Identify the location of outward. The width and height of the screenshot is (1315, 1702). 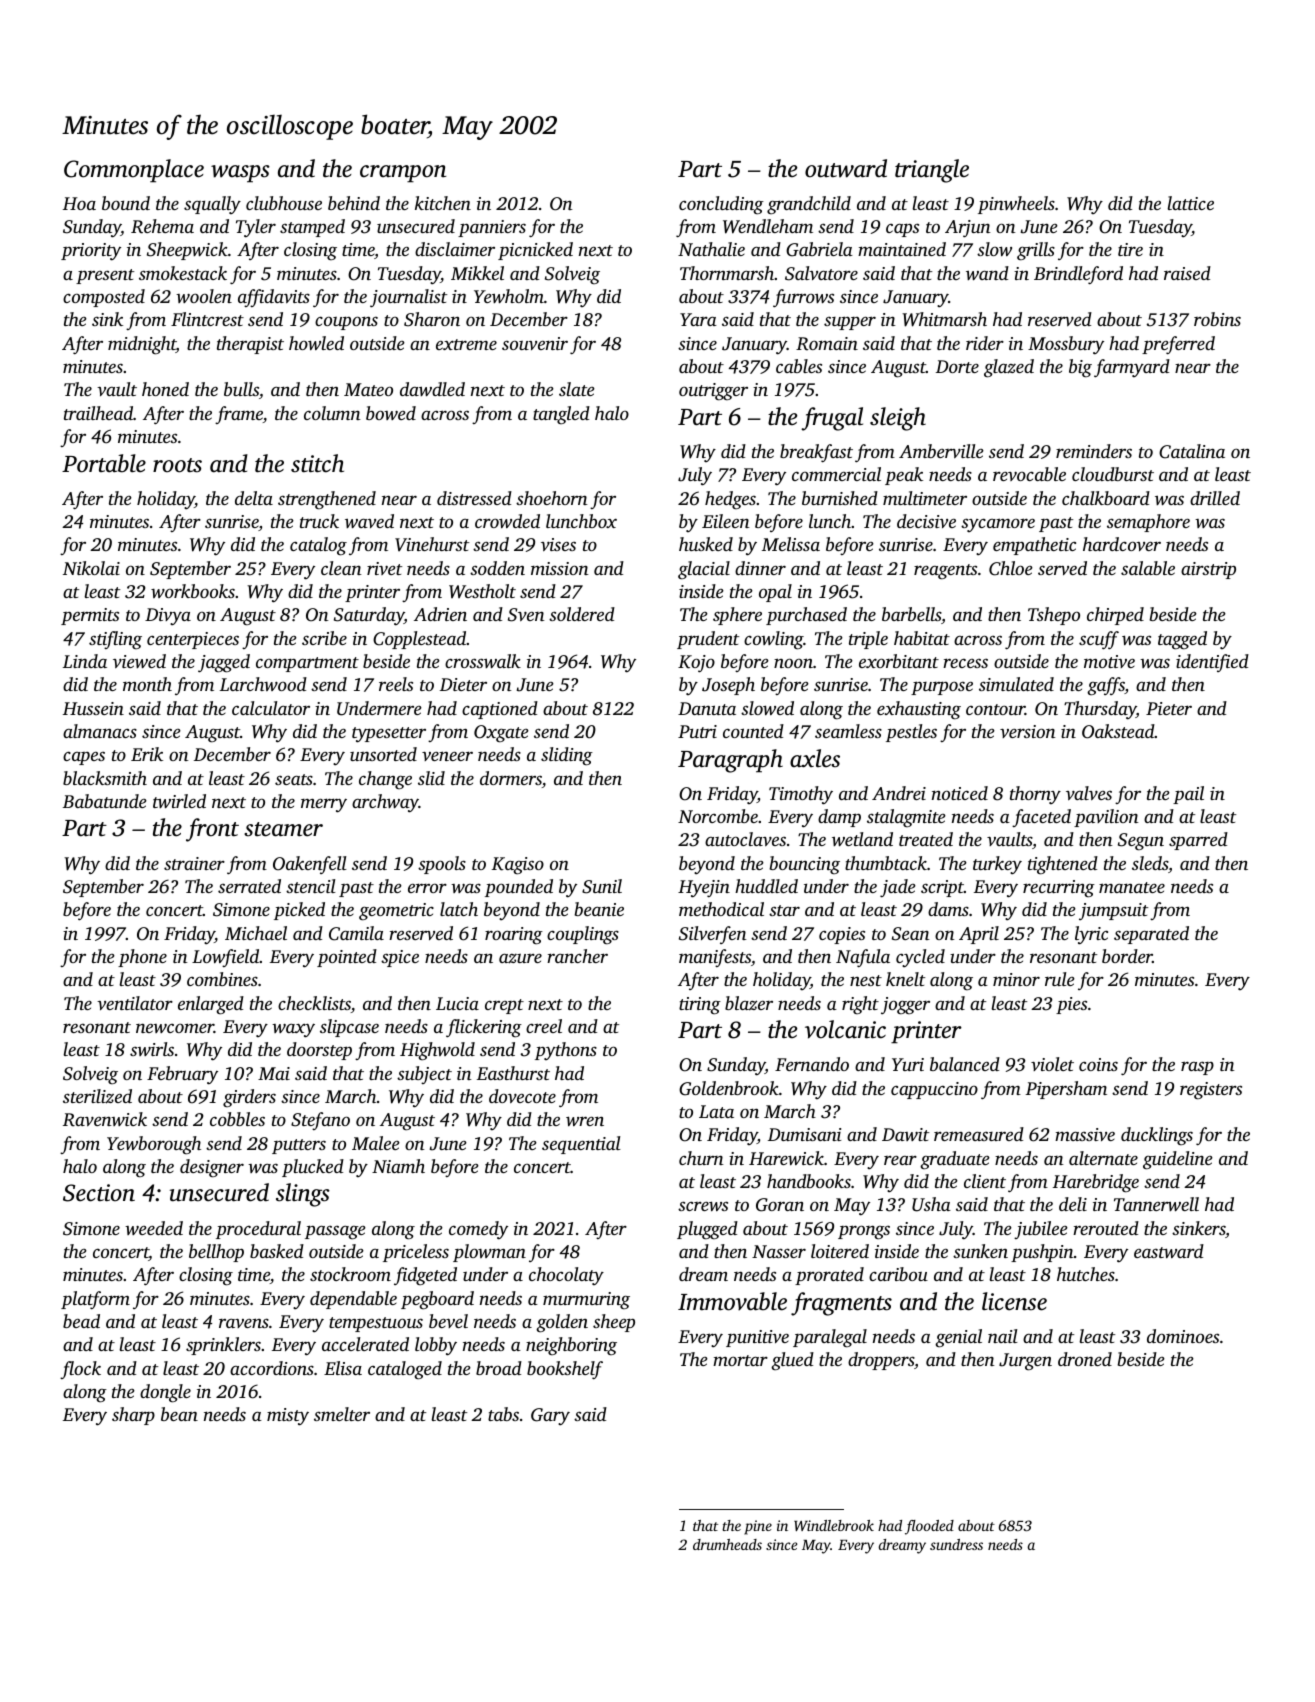
(846, 168).
